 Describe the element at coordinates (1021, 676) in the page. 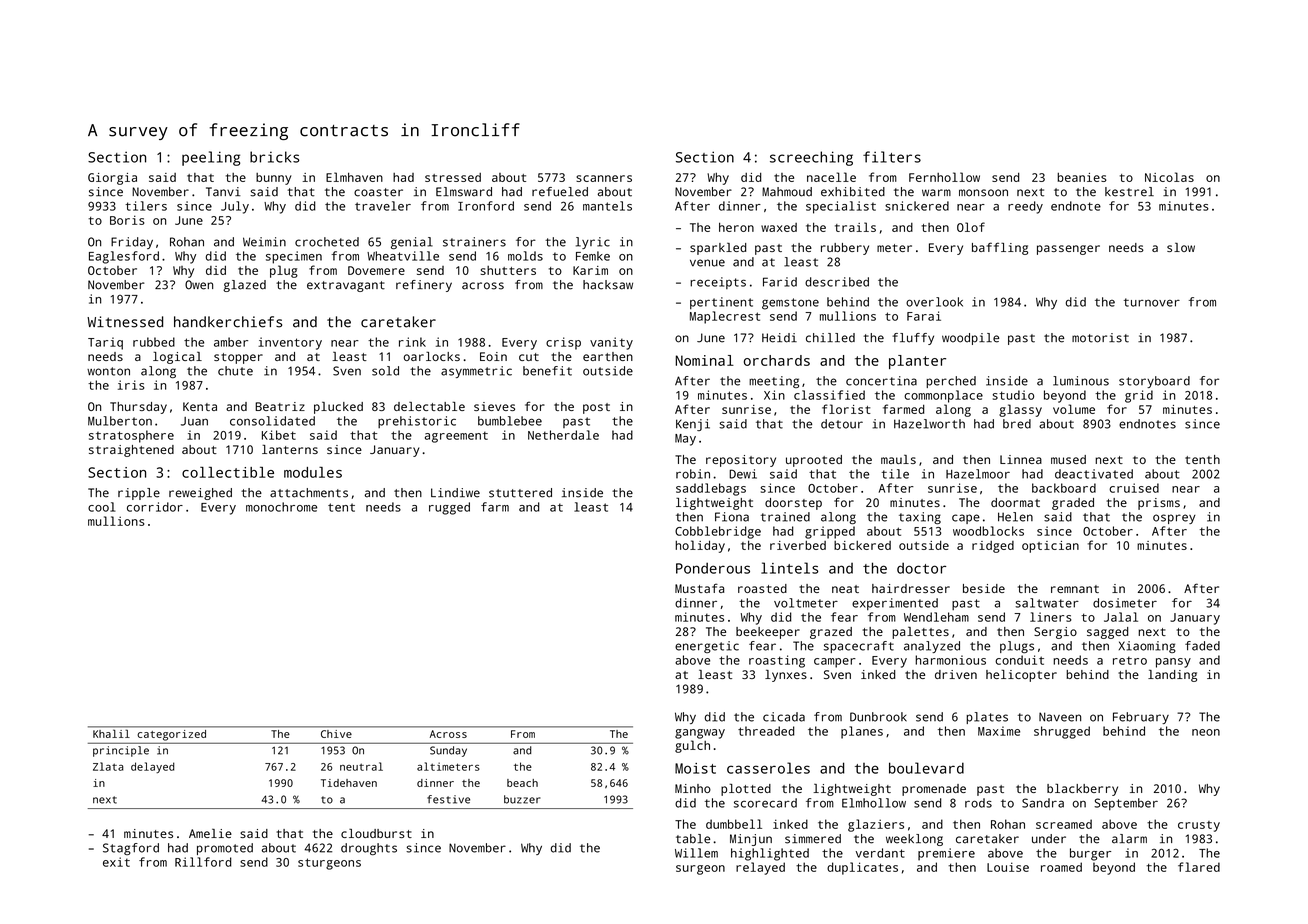

I see `helicopter` at that location.
